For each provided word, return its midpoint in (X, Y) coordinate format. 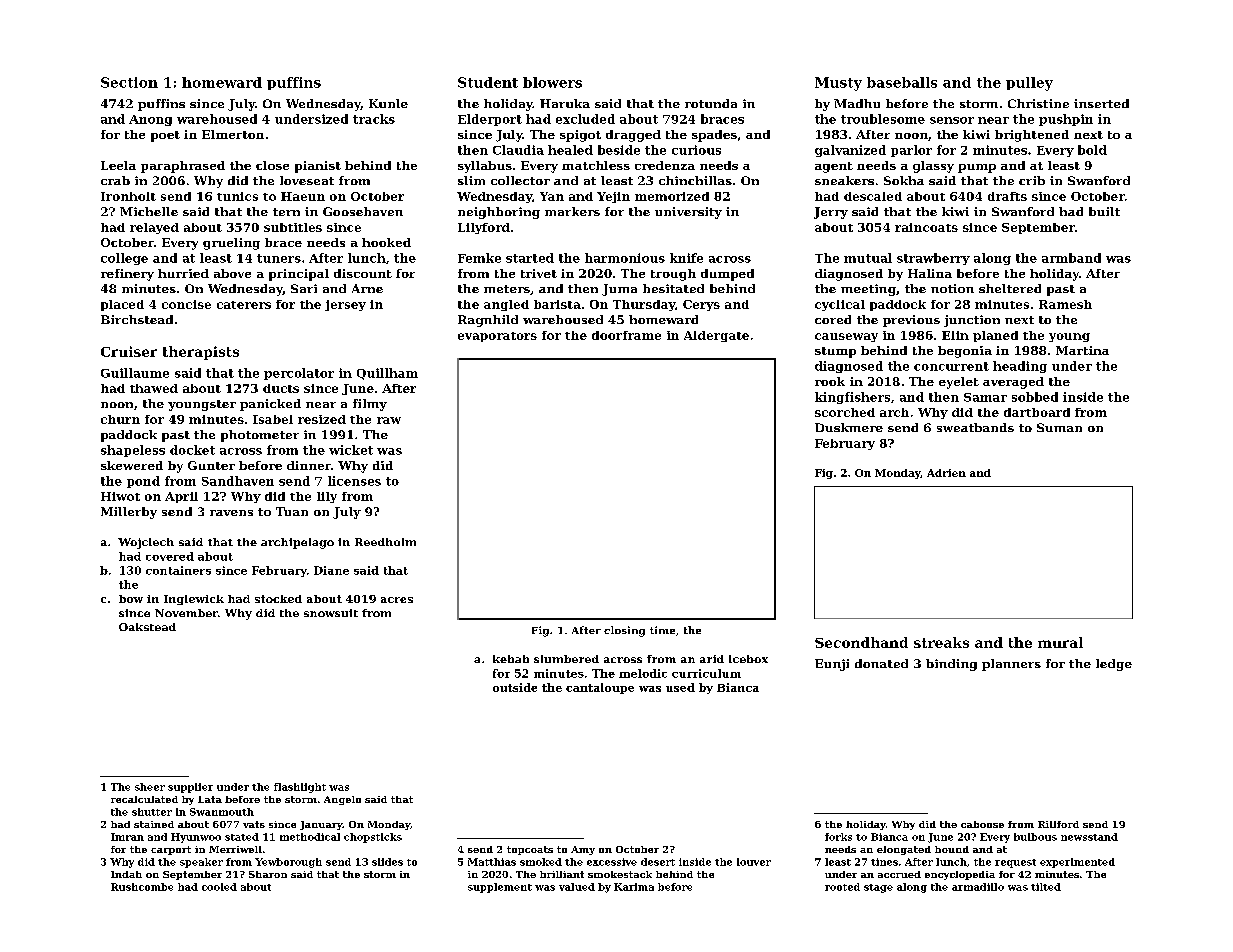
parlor (911, 151)
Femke (479, 258)
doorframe (626, 335)
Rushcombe (142, 887)
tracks (374, 119)
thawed (154, 388)
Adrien (946, 473)
